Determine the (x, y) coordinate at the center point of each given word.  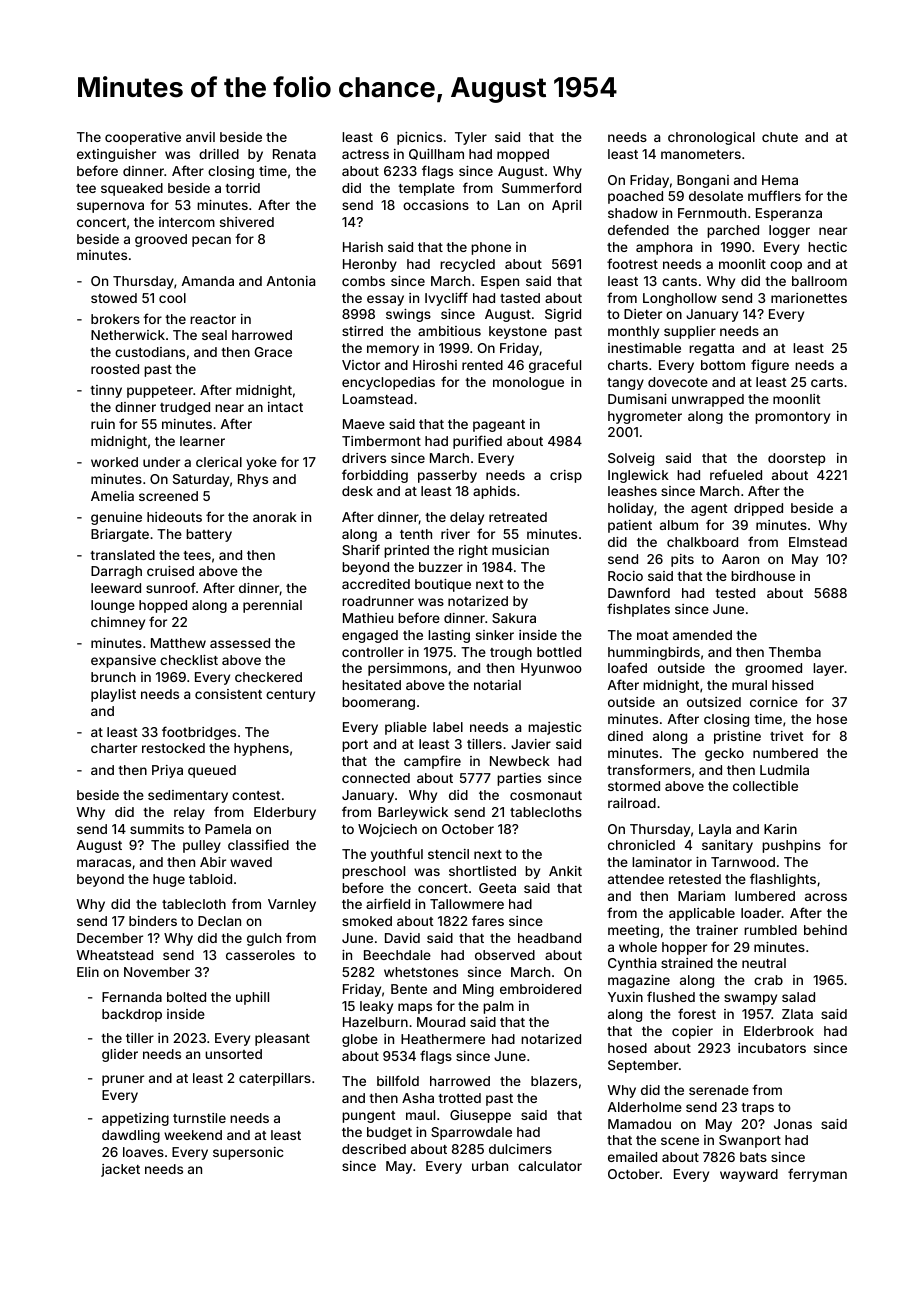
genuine (116, 518)
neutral (764, 963)
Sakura (514, 618)
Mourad (441, 1022)
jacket (120, 1170)
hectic (827, 247)
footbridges (199, 733)
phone (491, 248)
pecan (211, 241)
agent (709, 510)
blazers (554, 1081)
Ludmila (784, 770)
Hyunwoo (551, 669)
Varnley (292, 905)
